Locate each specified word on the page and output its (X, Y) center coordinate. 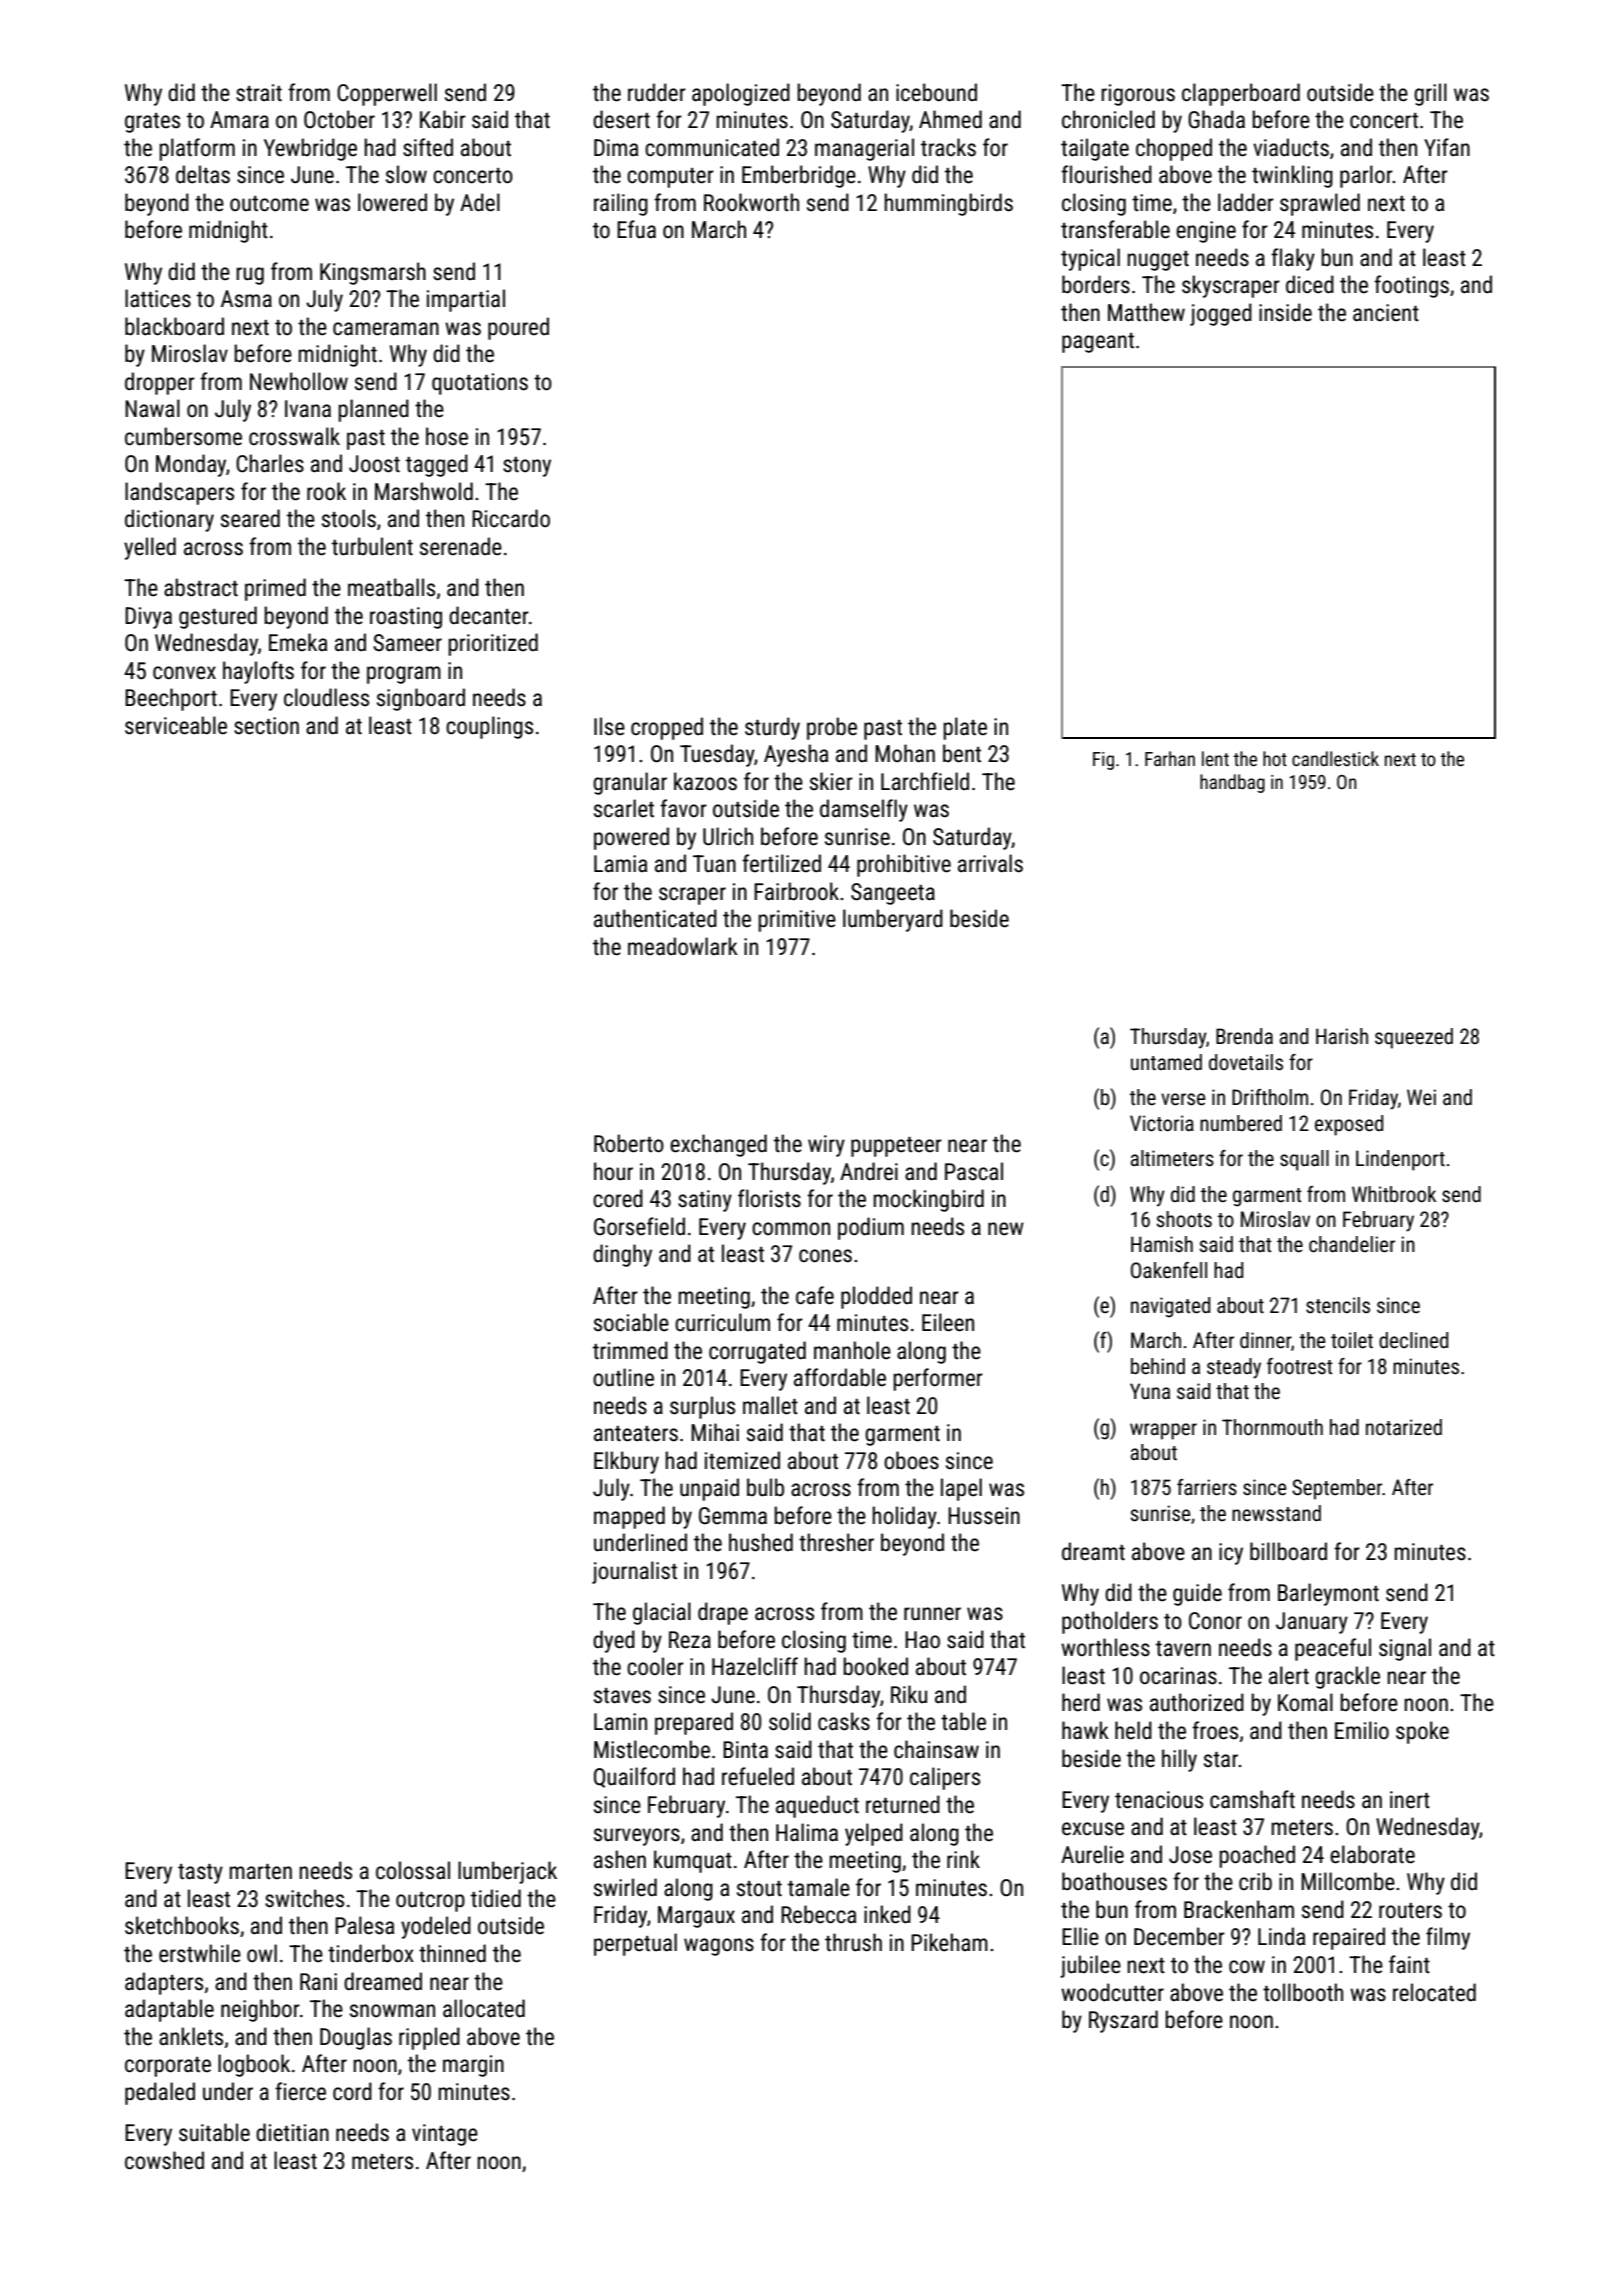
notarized (1404, 1427)
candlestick (1335, 758)
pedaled (160, 2093)
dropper (160, 383)
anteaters (636, 1434)
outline (623, 1377)
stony (527, 467)
